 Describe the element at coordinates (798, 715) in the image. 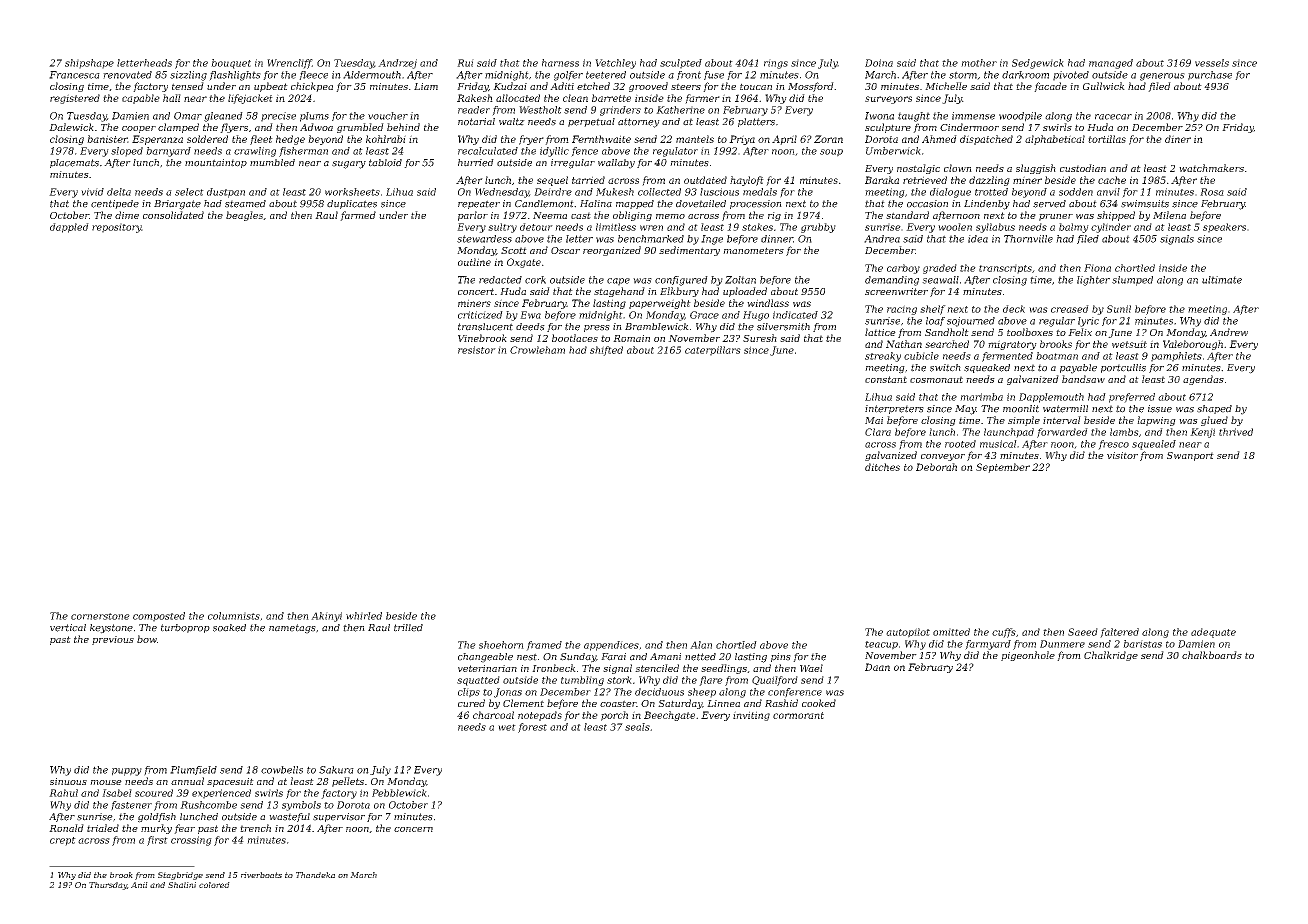

I see `cormorant` at that location.
